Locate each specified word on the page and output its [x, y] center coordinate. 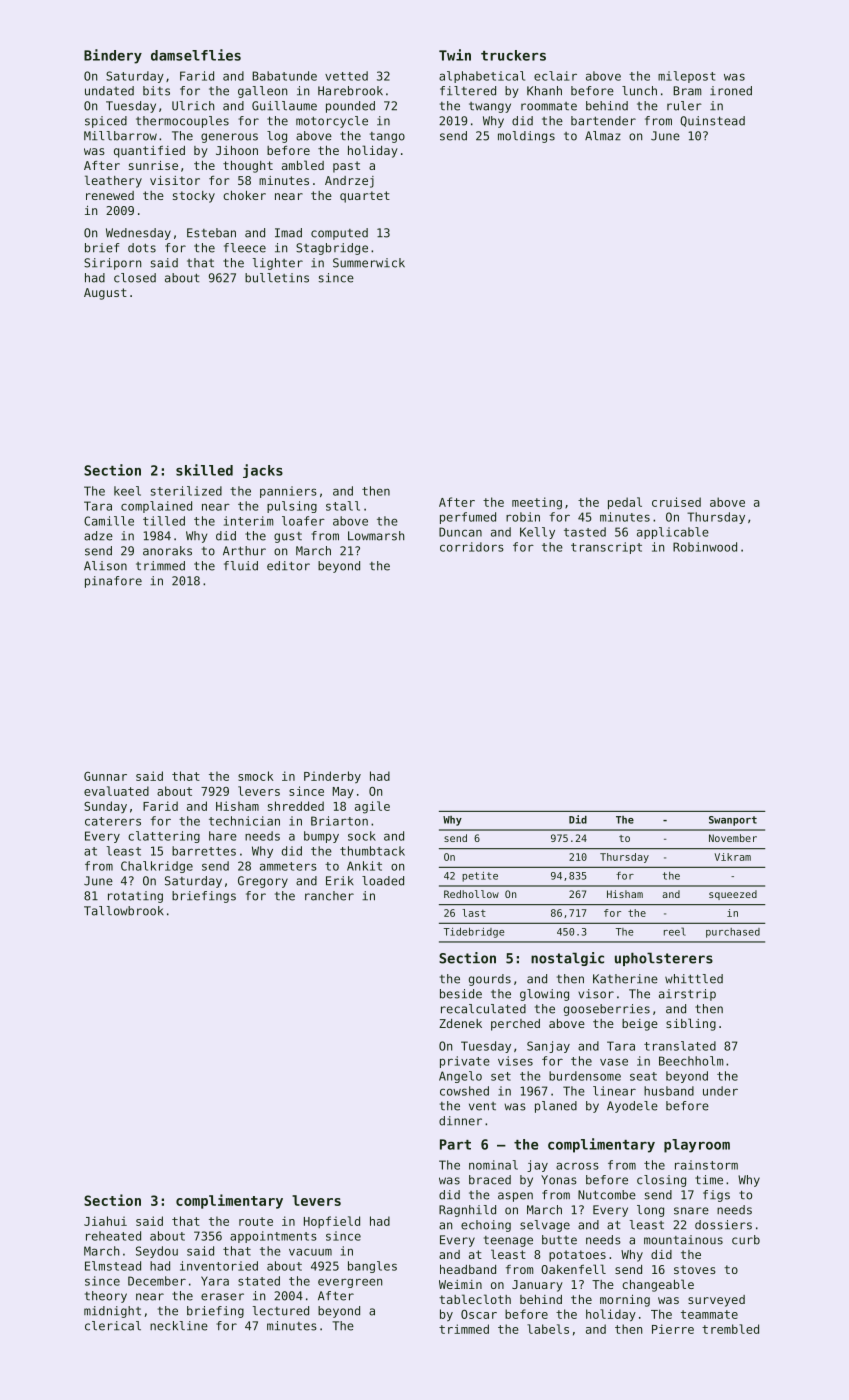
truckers [513, 55]
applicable [673, 533]
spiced [106, 122]
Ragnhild [467, 1211]
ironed [731, 91]
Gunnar [105, 776]
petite [480, 877]
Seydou [157, 1252]
